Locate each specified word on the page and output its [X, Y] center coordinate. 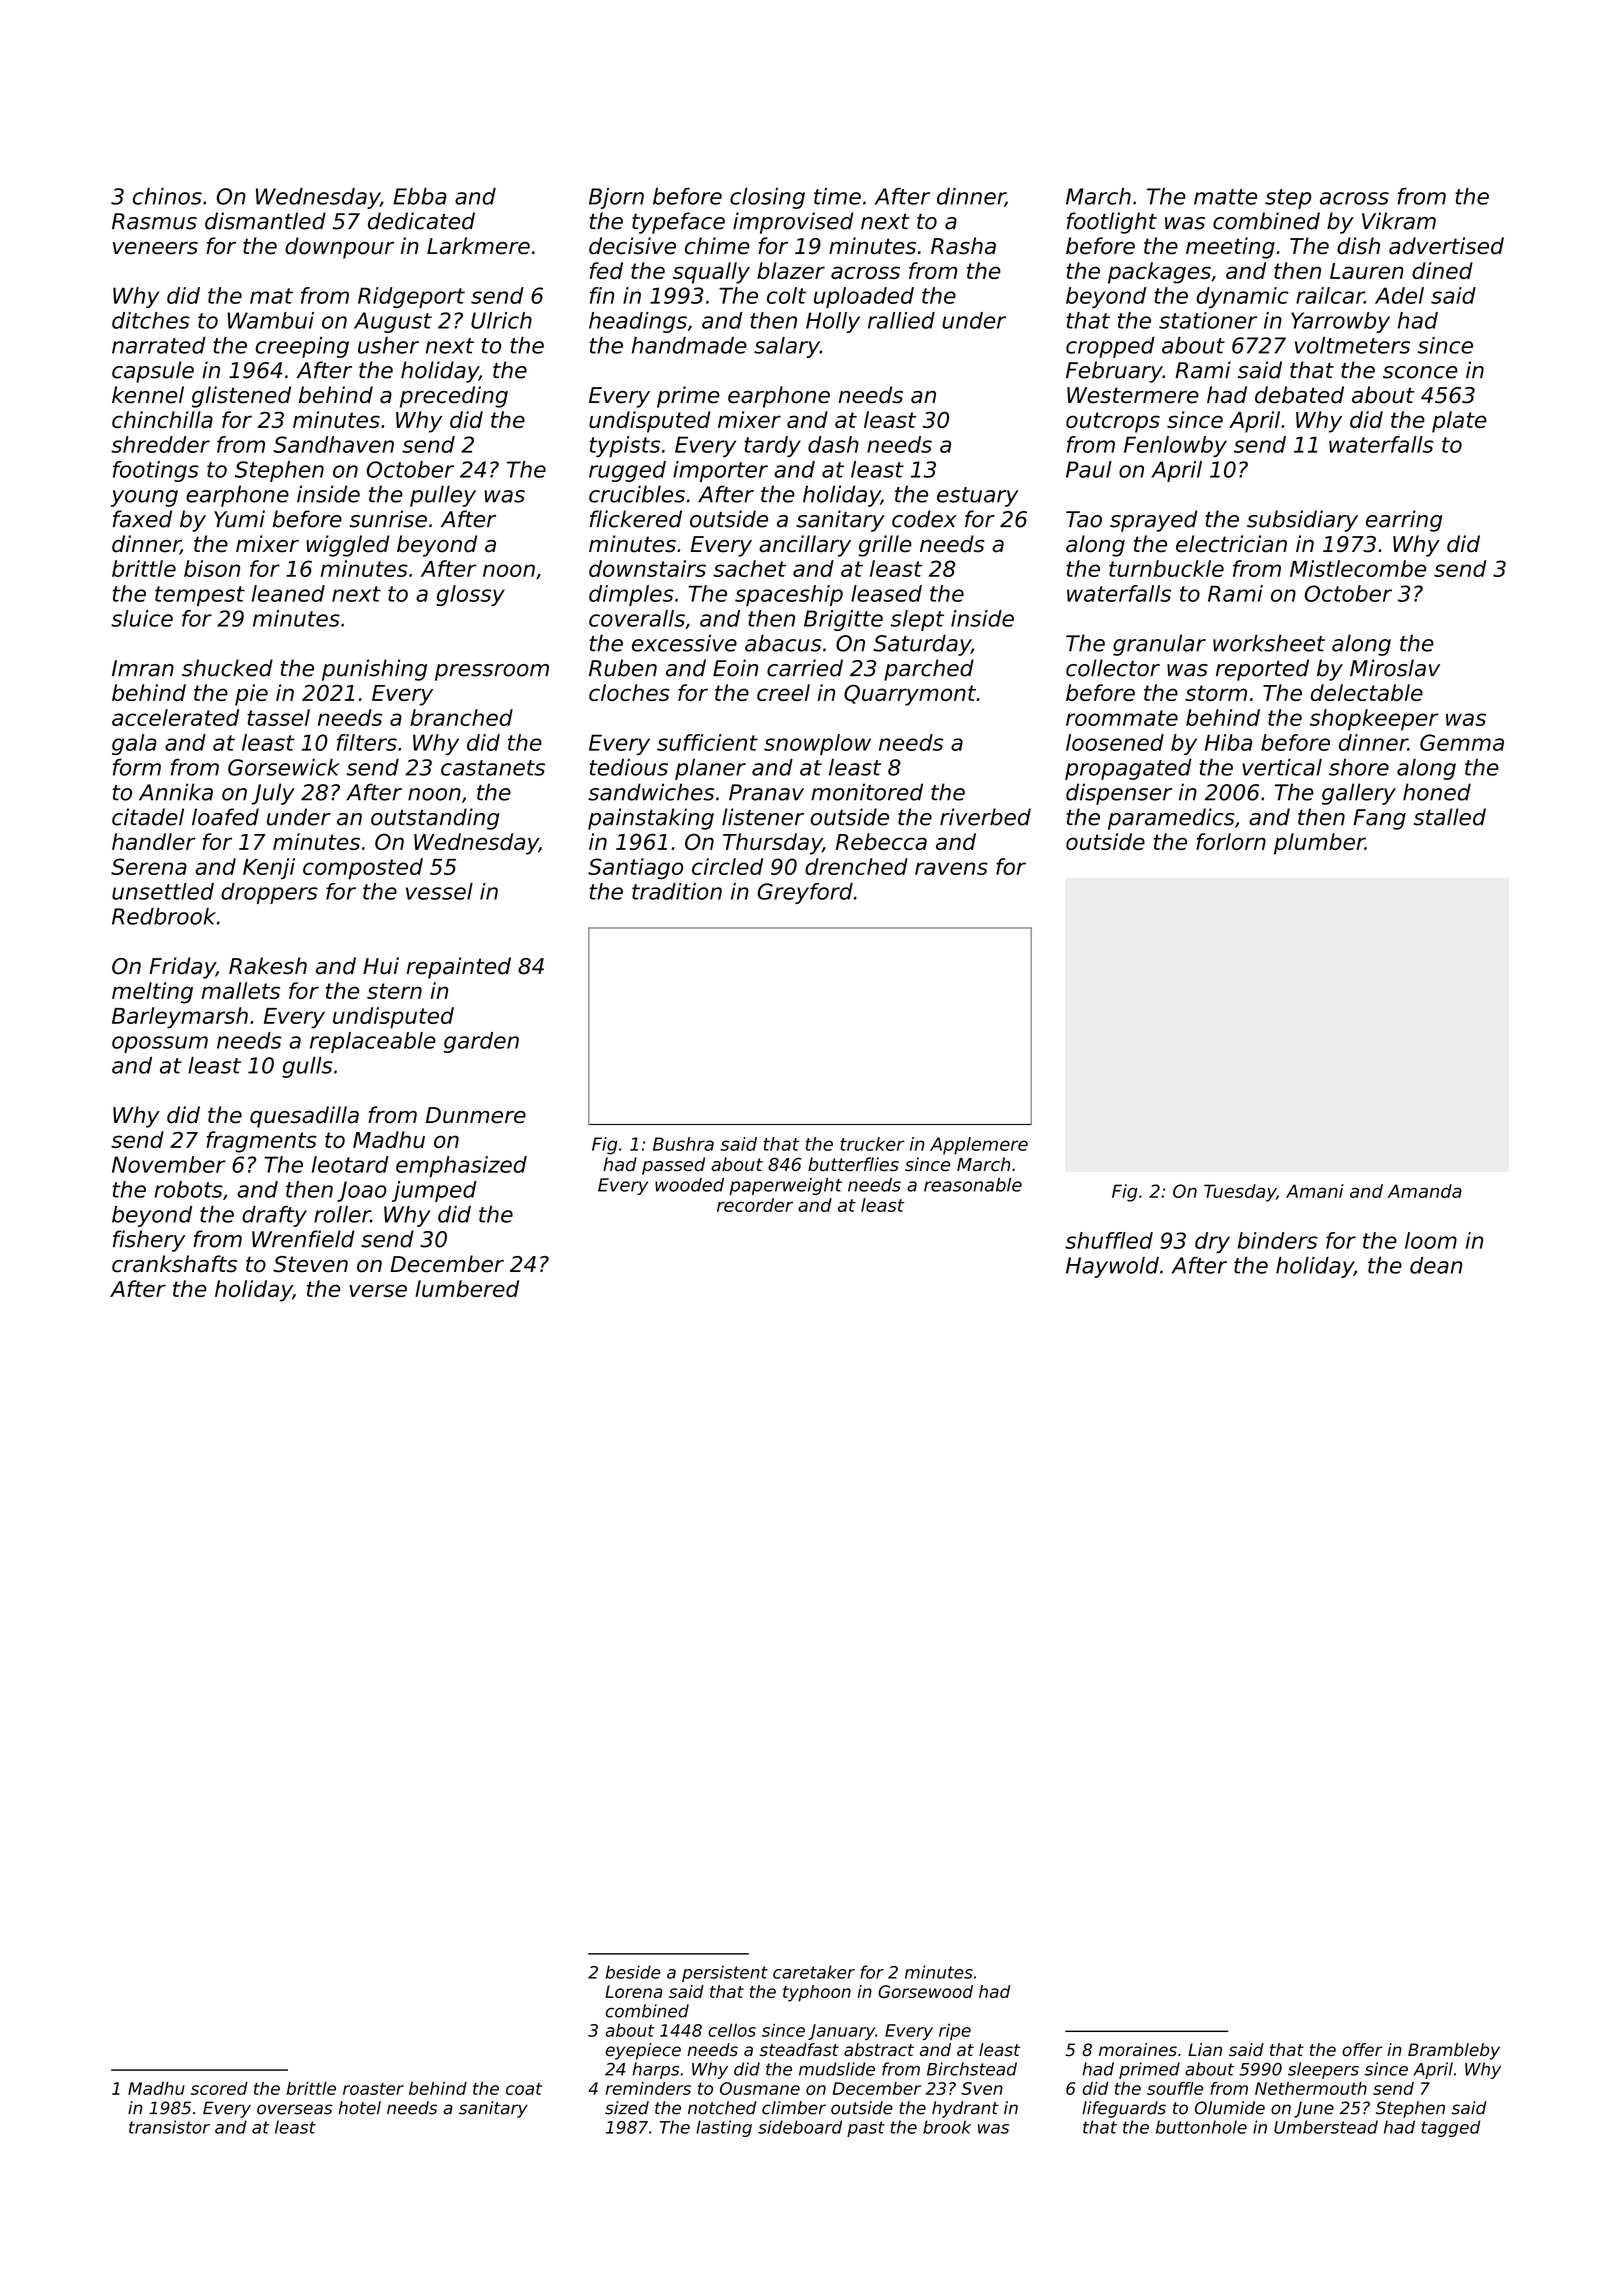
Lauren [1367, 271]
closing [767, 198]
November [169, 1164]
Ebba [420, 196]
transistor [169, 2127]
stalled [1450, 817]
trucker [872, 1144]
